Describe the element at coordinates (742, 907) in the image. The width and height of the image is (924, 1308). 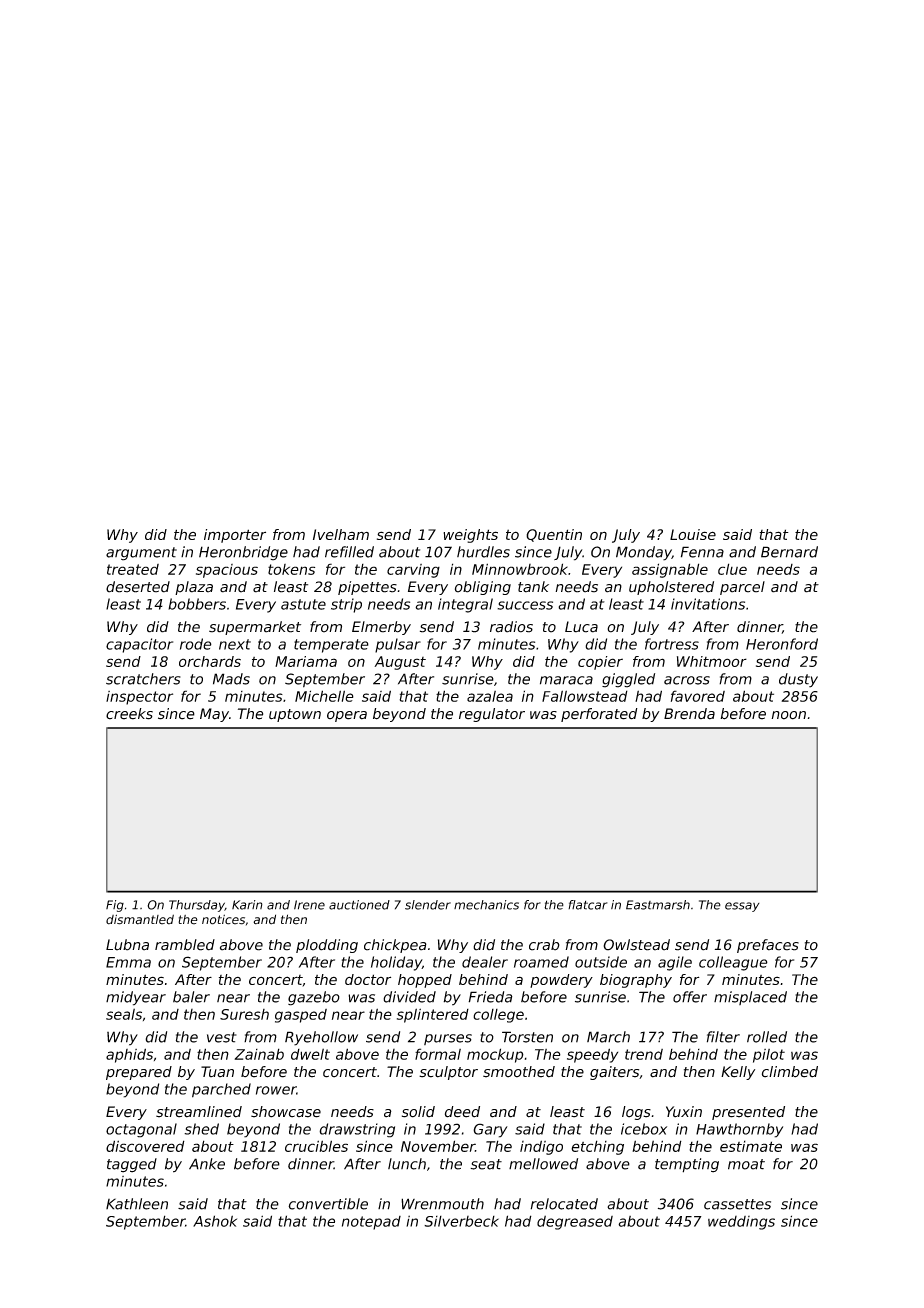
I see `essay` at that location.
